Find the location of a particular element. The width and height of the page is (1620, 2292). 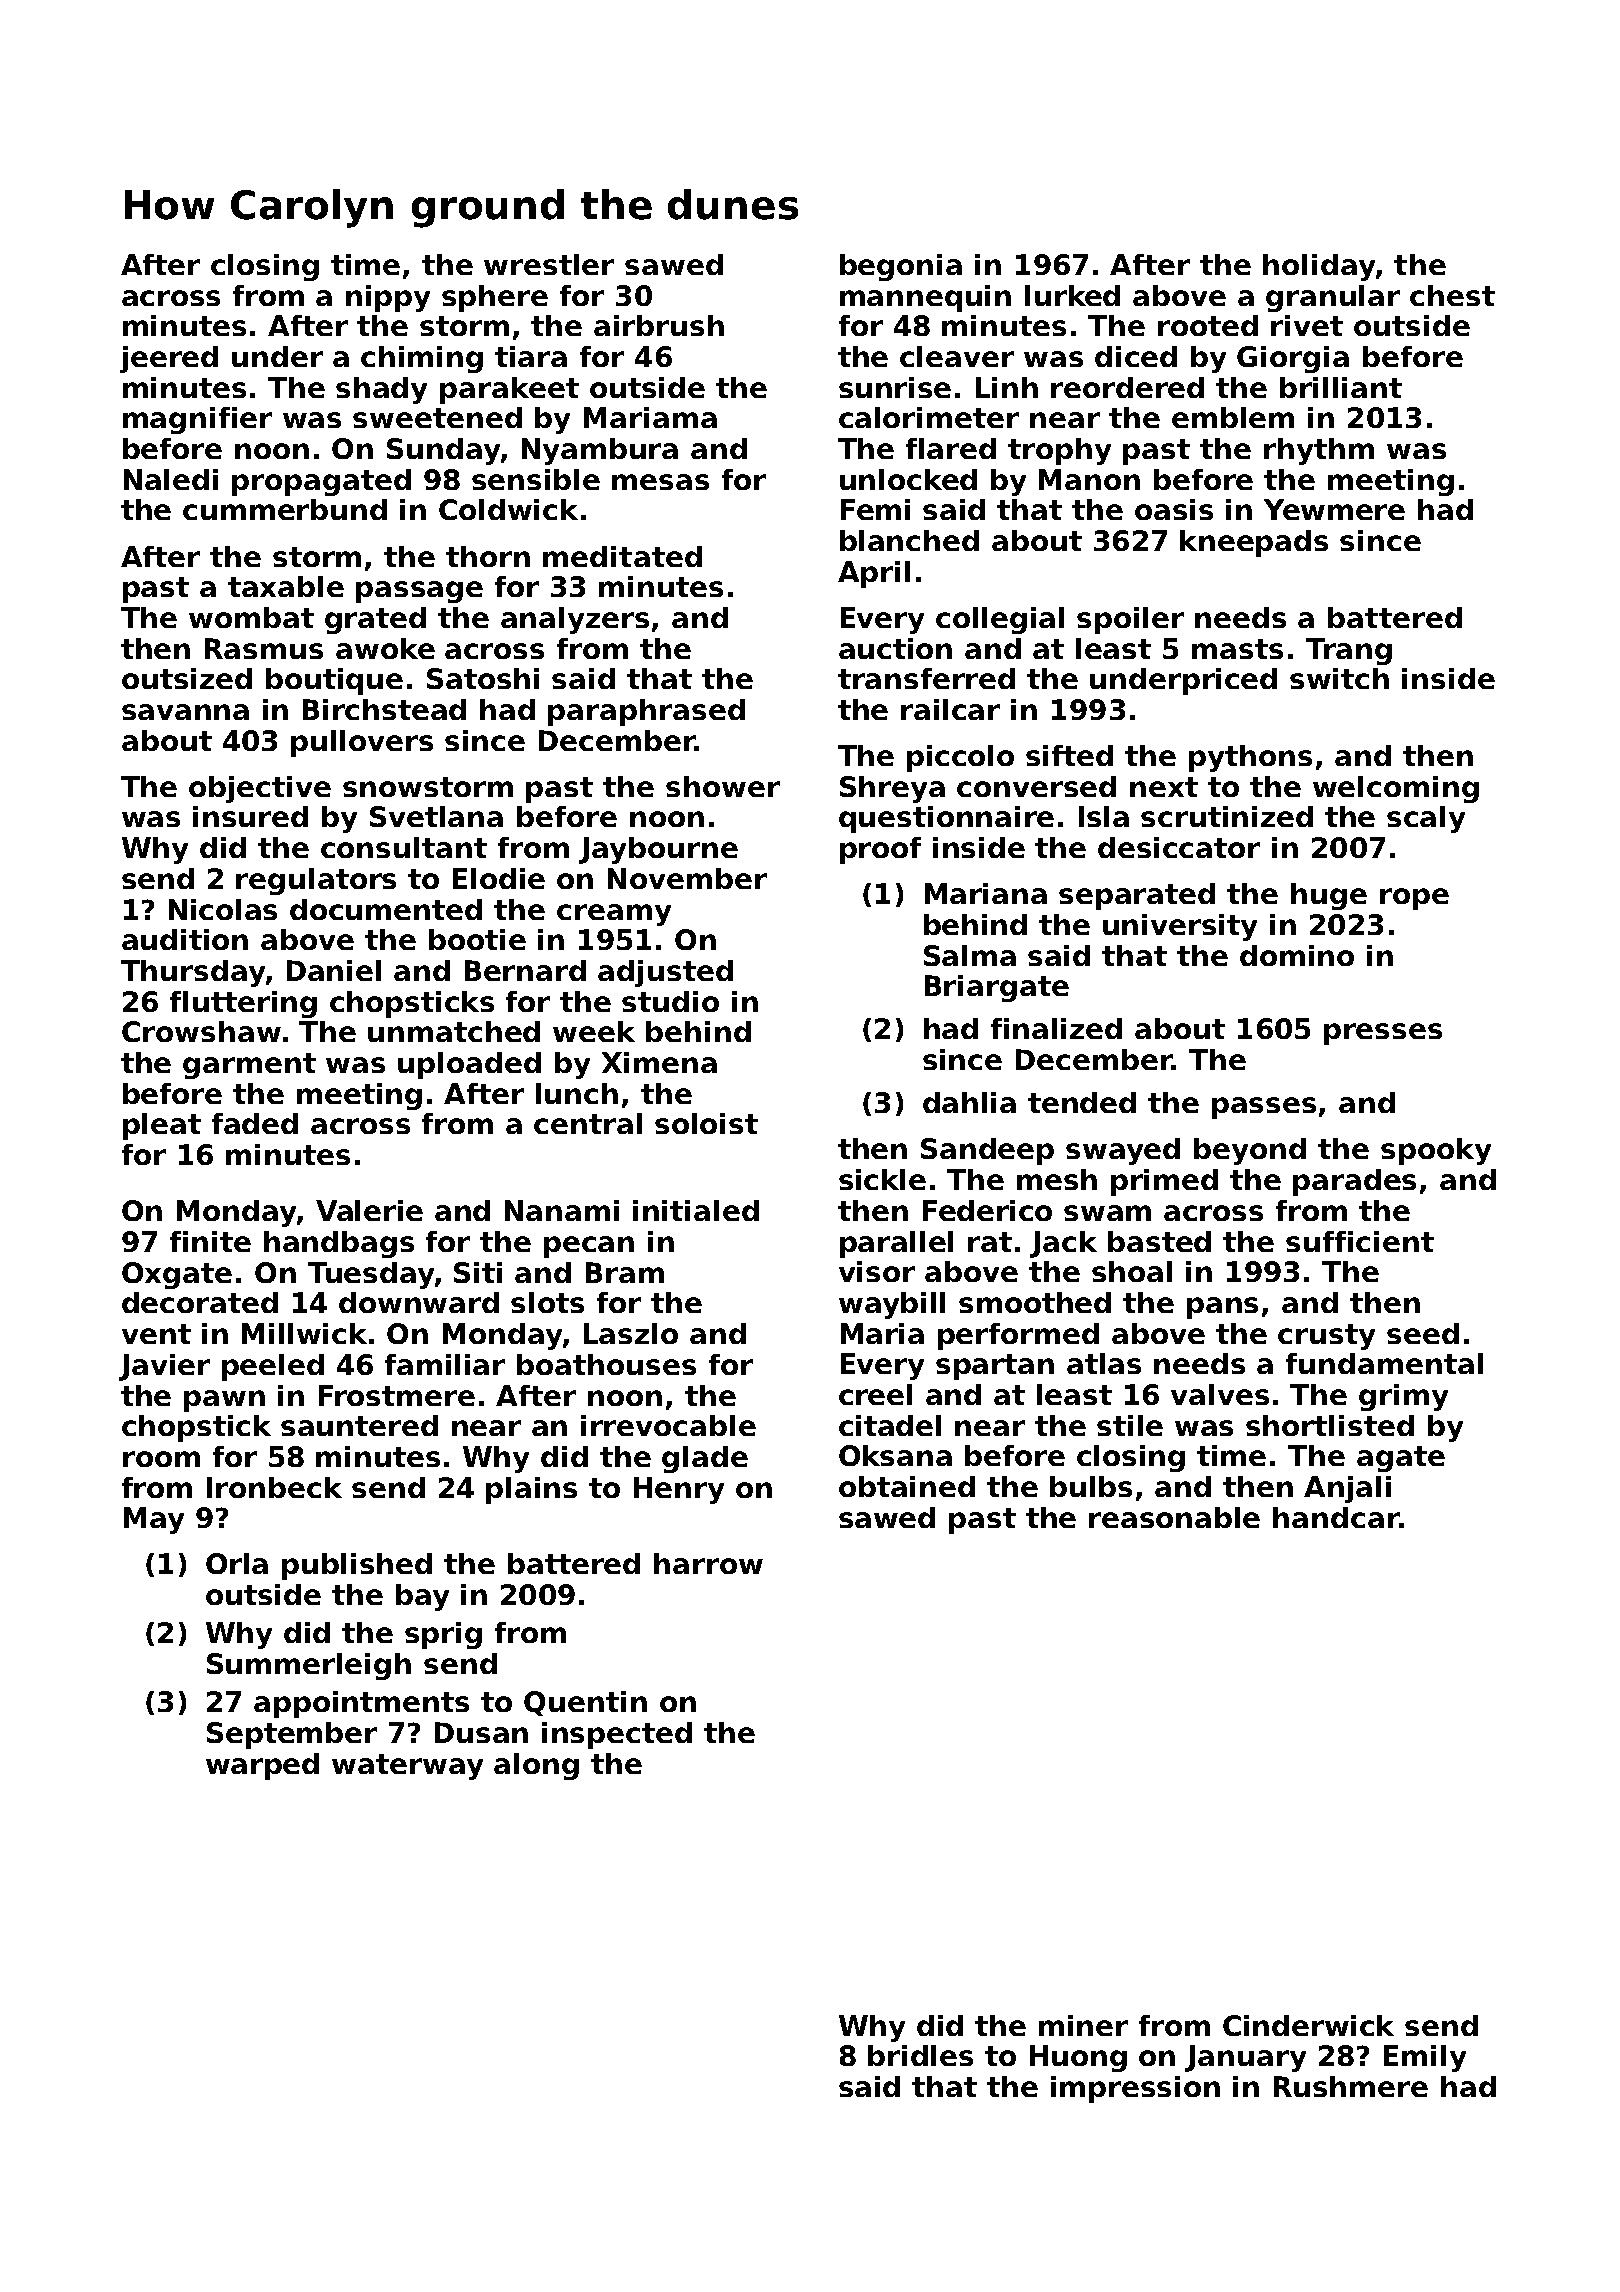

chest is located at coordinates (1452, 295).
